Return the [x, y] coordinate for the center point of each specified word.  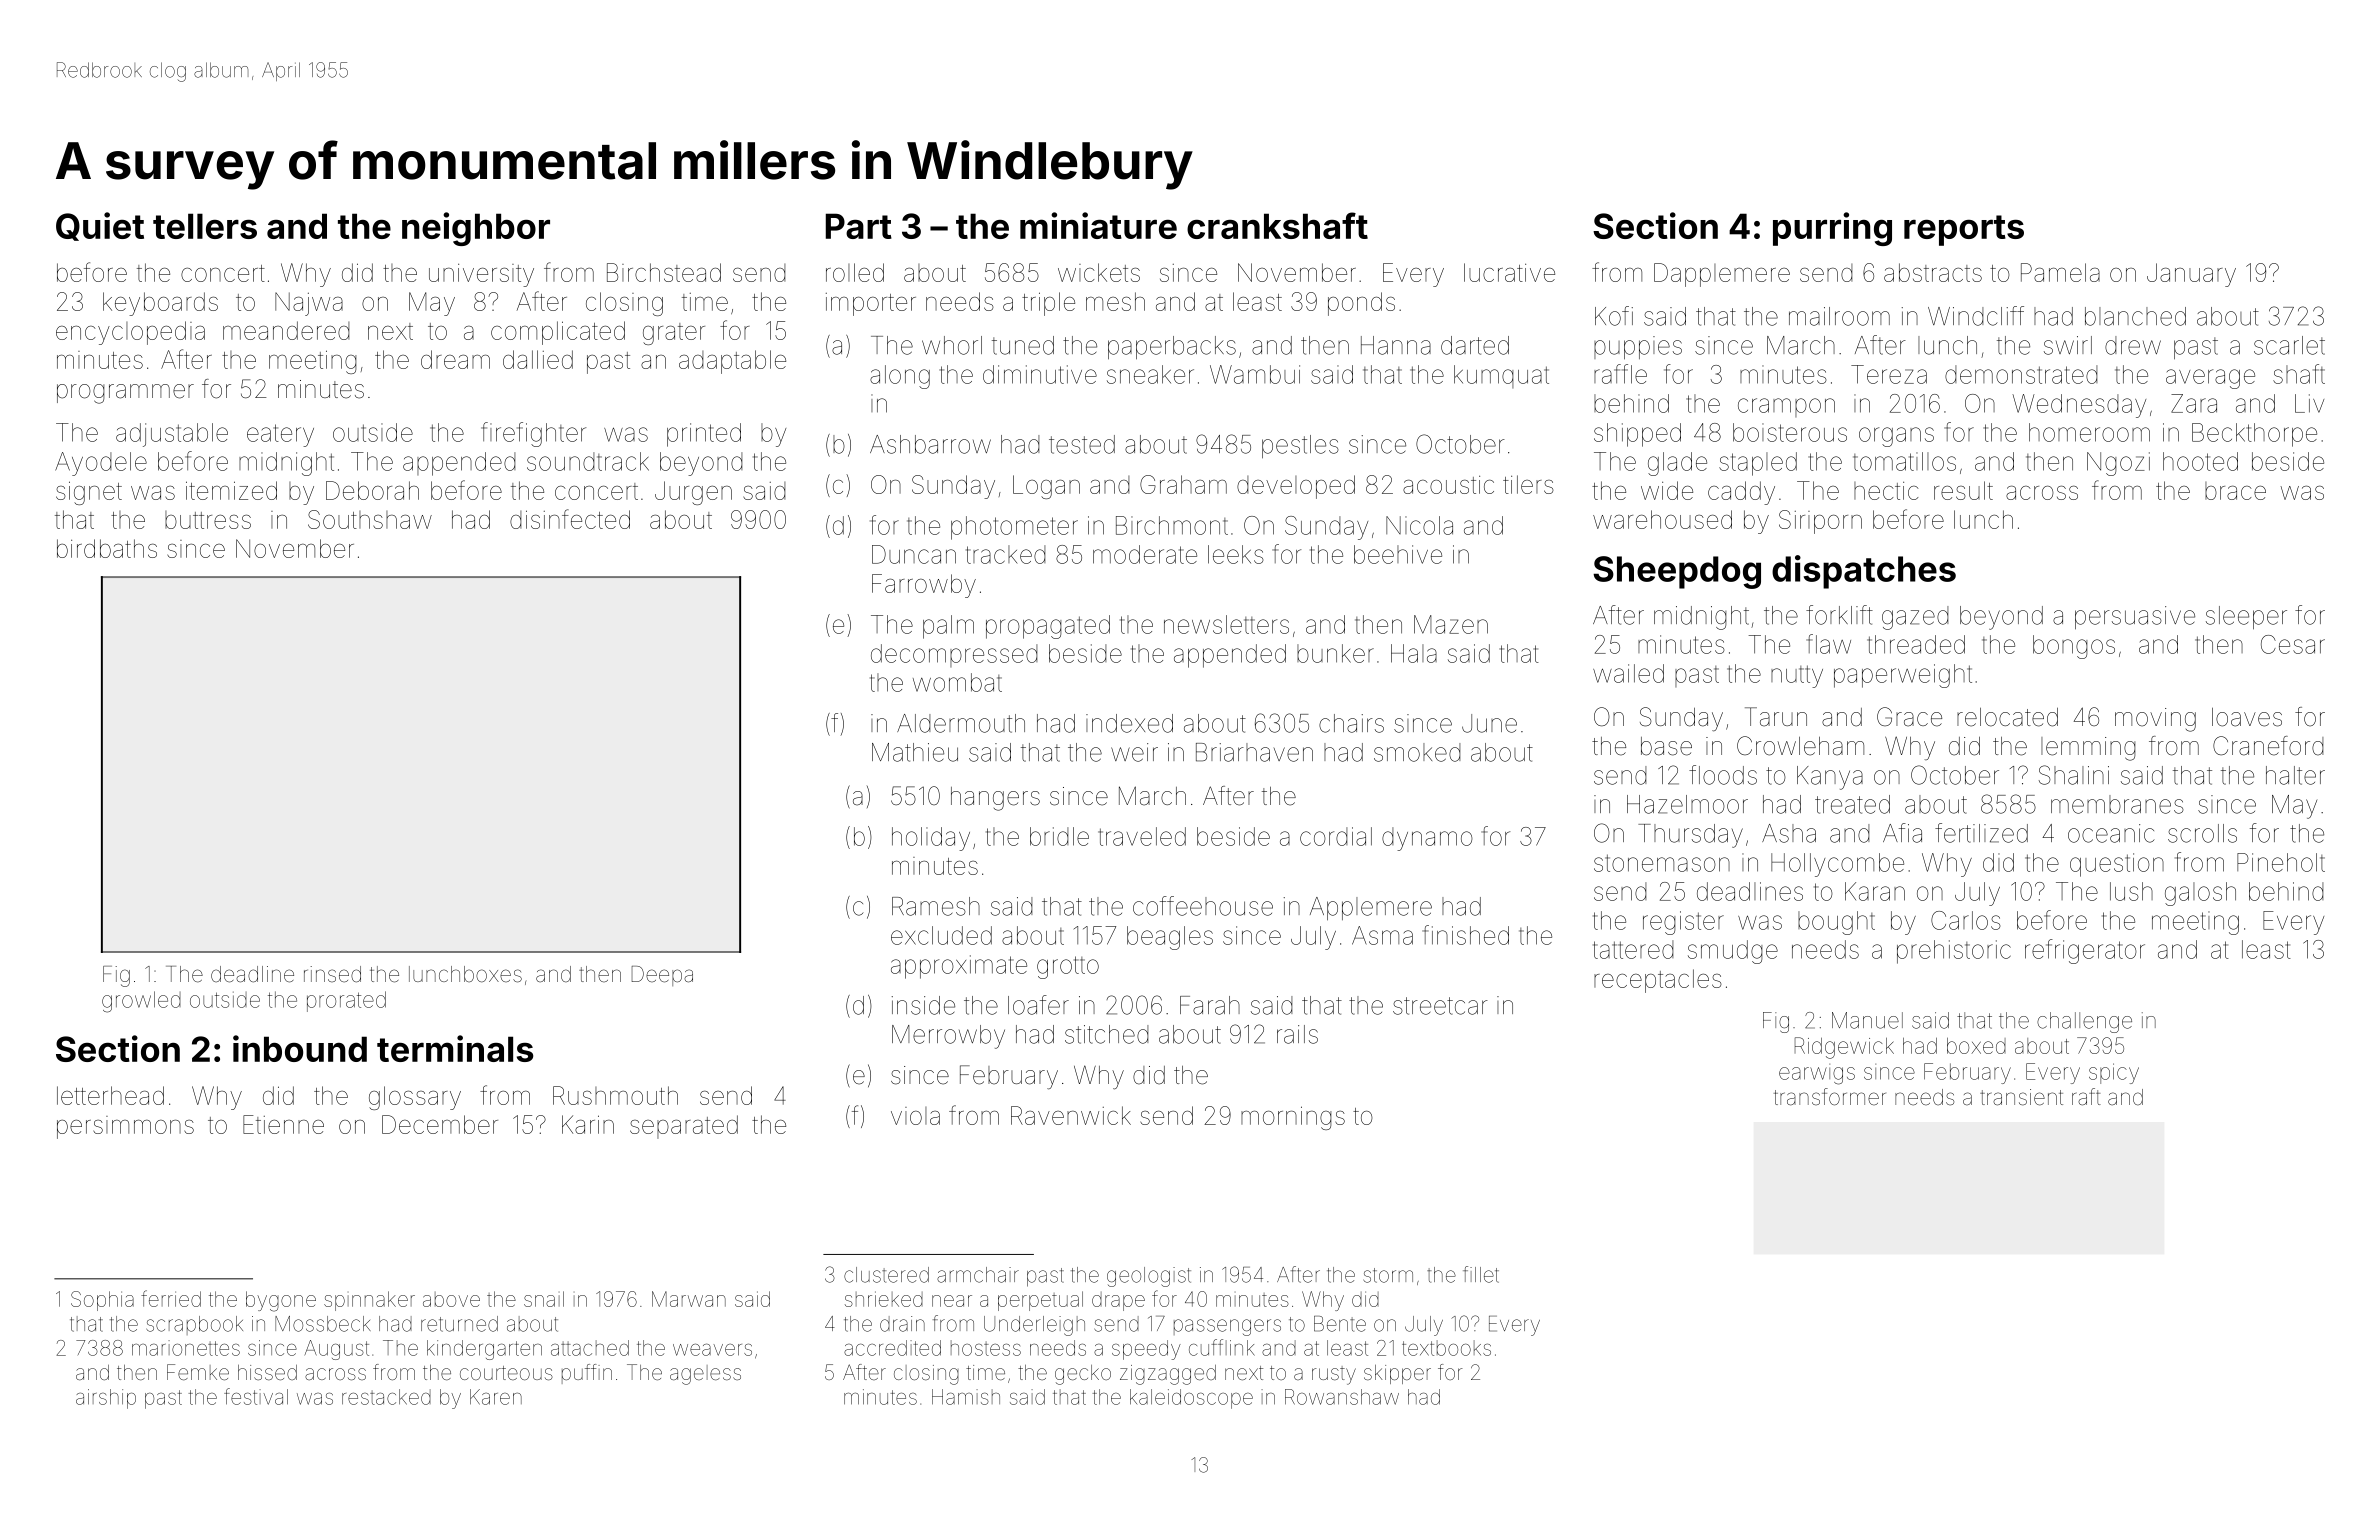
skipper [1397, 1374]
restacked [386, 1397]
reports [1964, 230]
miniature [1098, 225]
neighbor [476, 229]
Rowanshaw [1342, 1397]
